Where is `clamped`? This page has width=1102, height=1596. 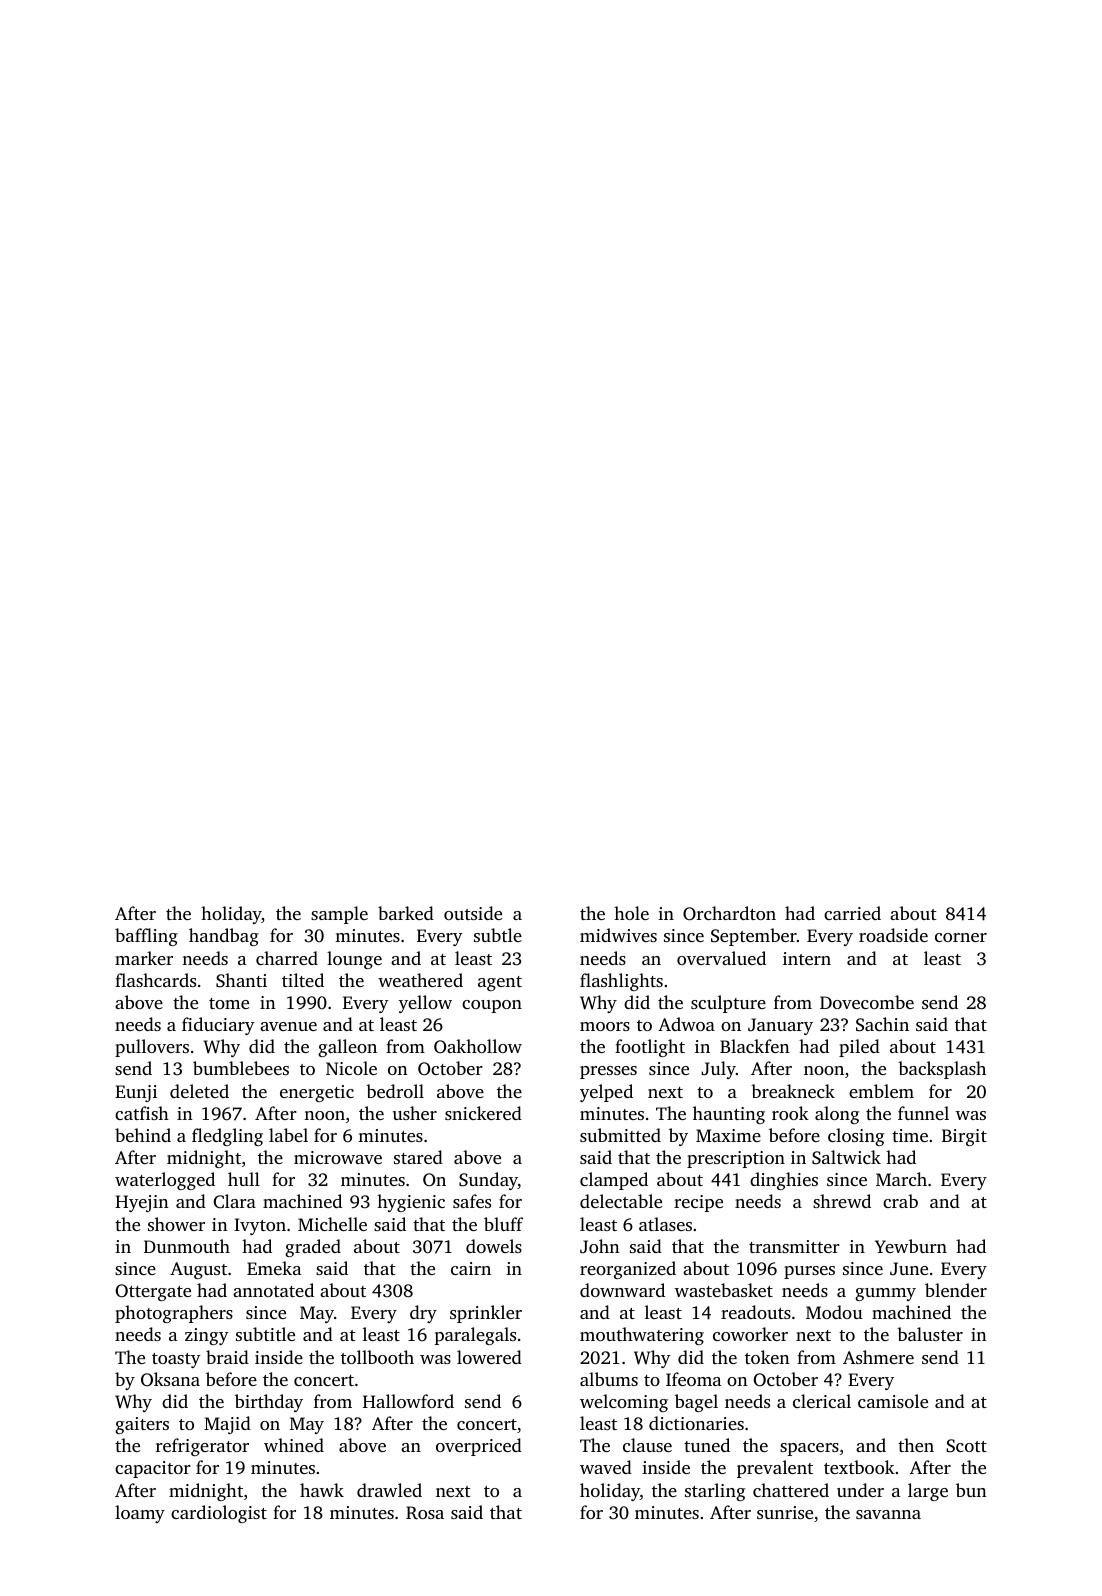 clamped is located at coordinates (614, 1181).
